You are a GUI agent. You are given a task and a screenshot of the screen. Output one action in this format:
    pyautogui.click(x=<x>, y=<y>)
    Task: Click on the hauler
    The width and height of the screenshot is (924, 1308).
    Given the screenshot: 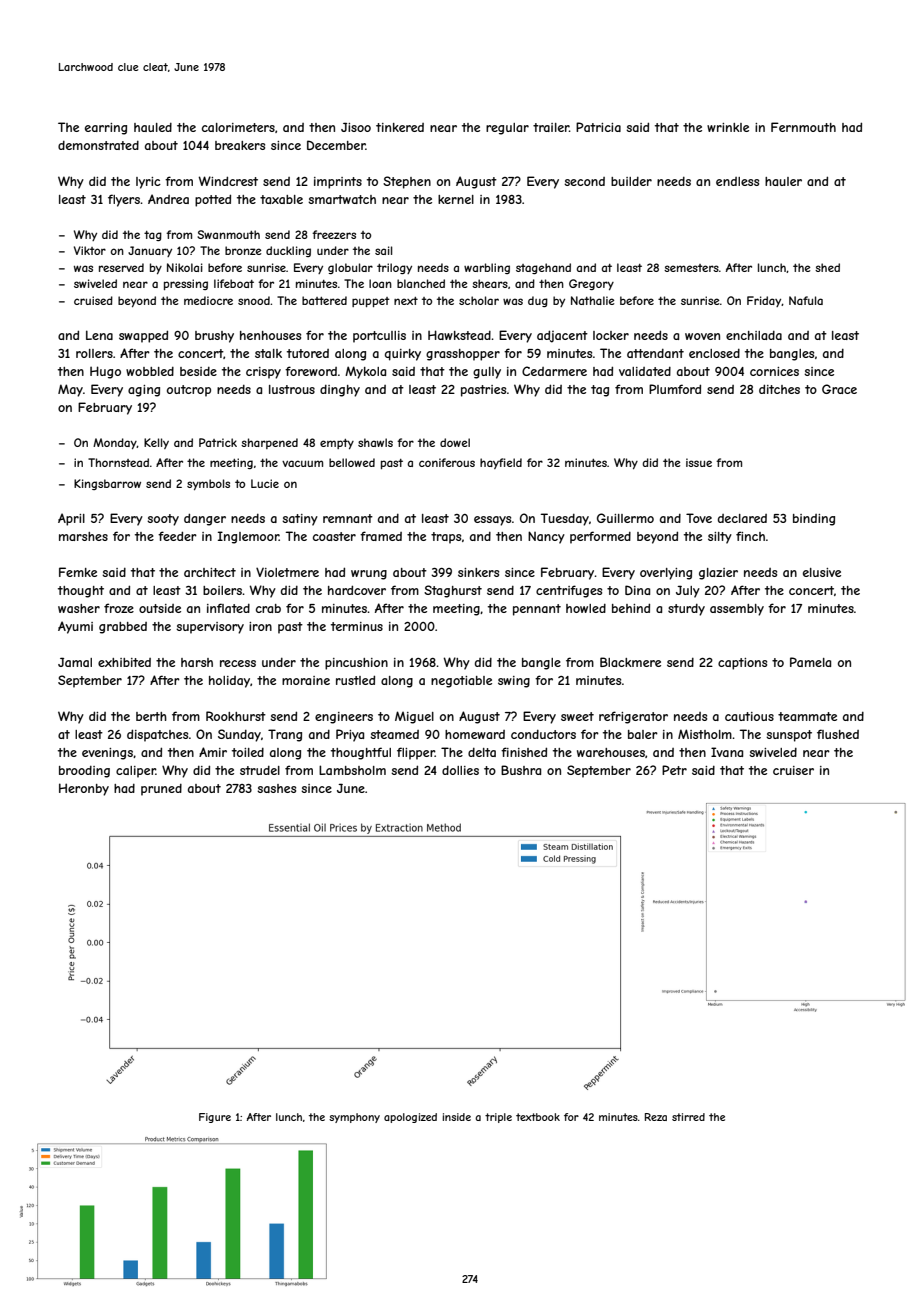 What is the action you would take?
    pyautogui.click(x=783, y=181)
